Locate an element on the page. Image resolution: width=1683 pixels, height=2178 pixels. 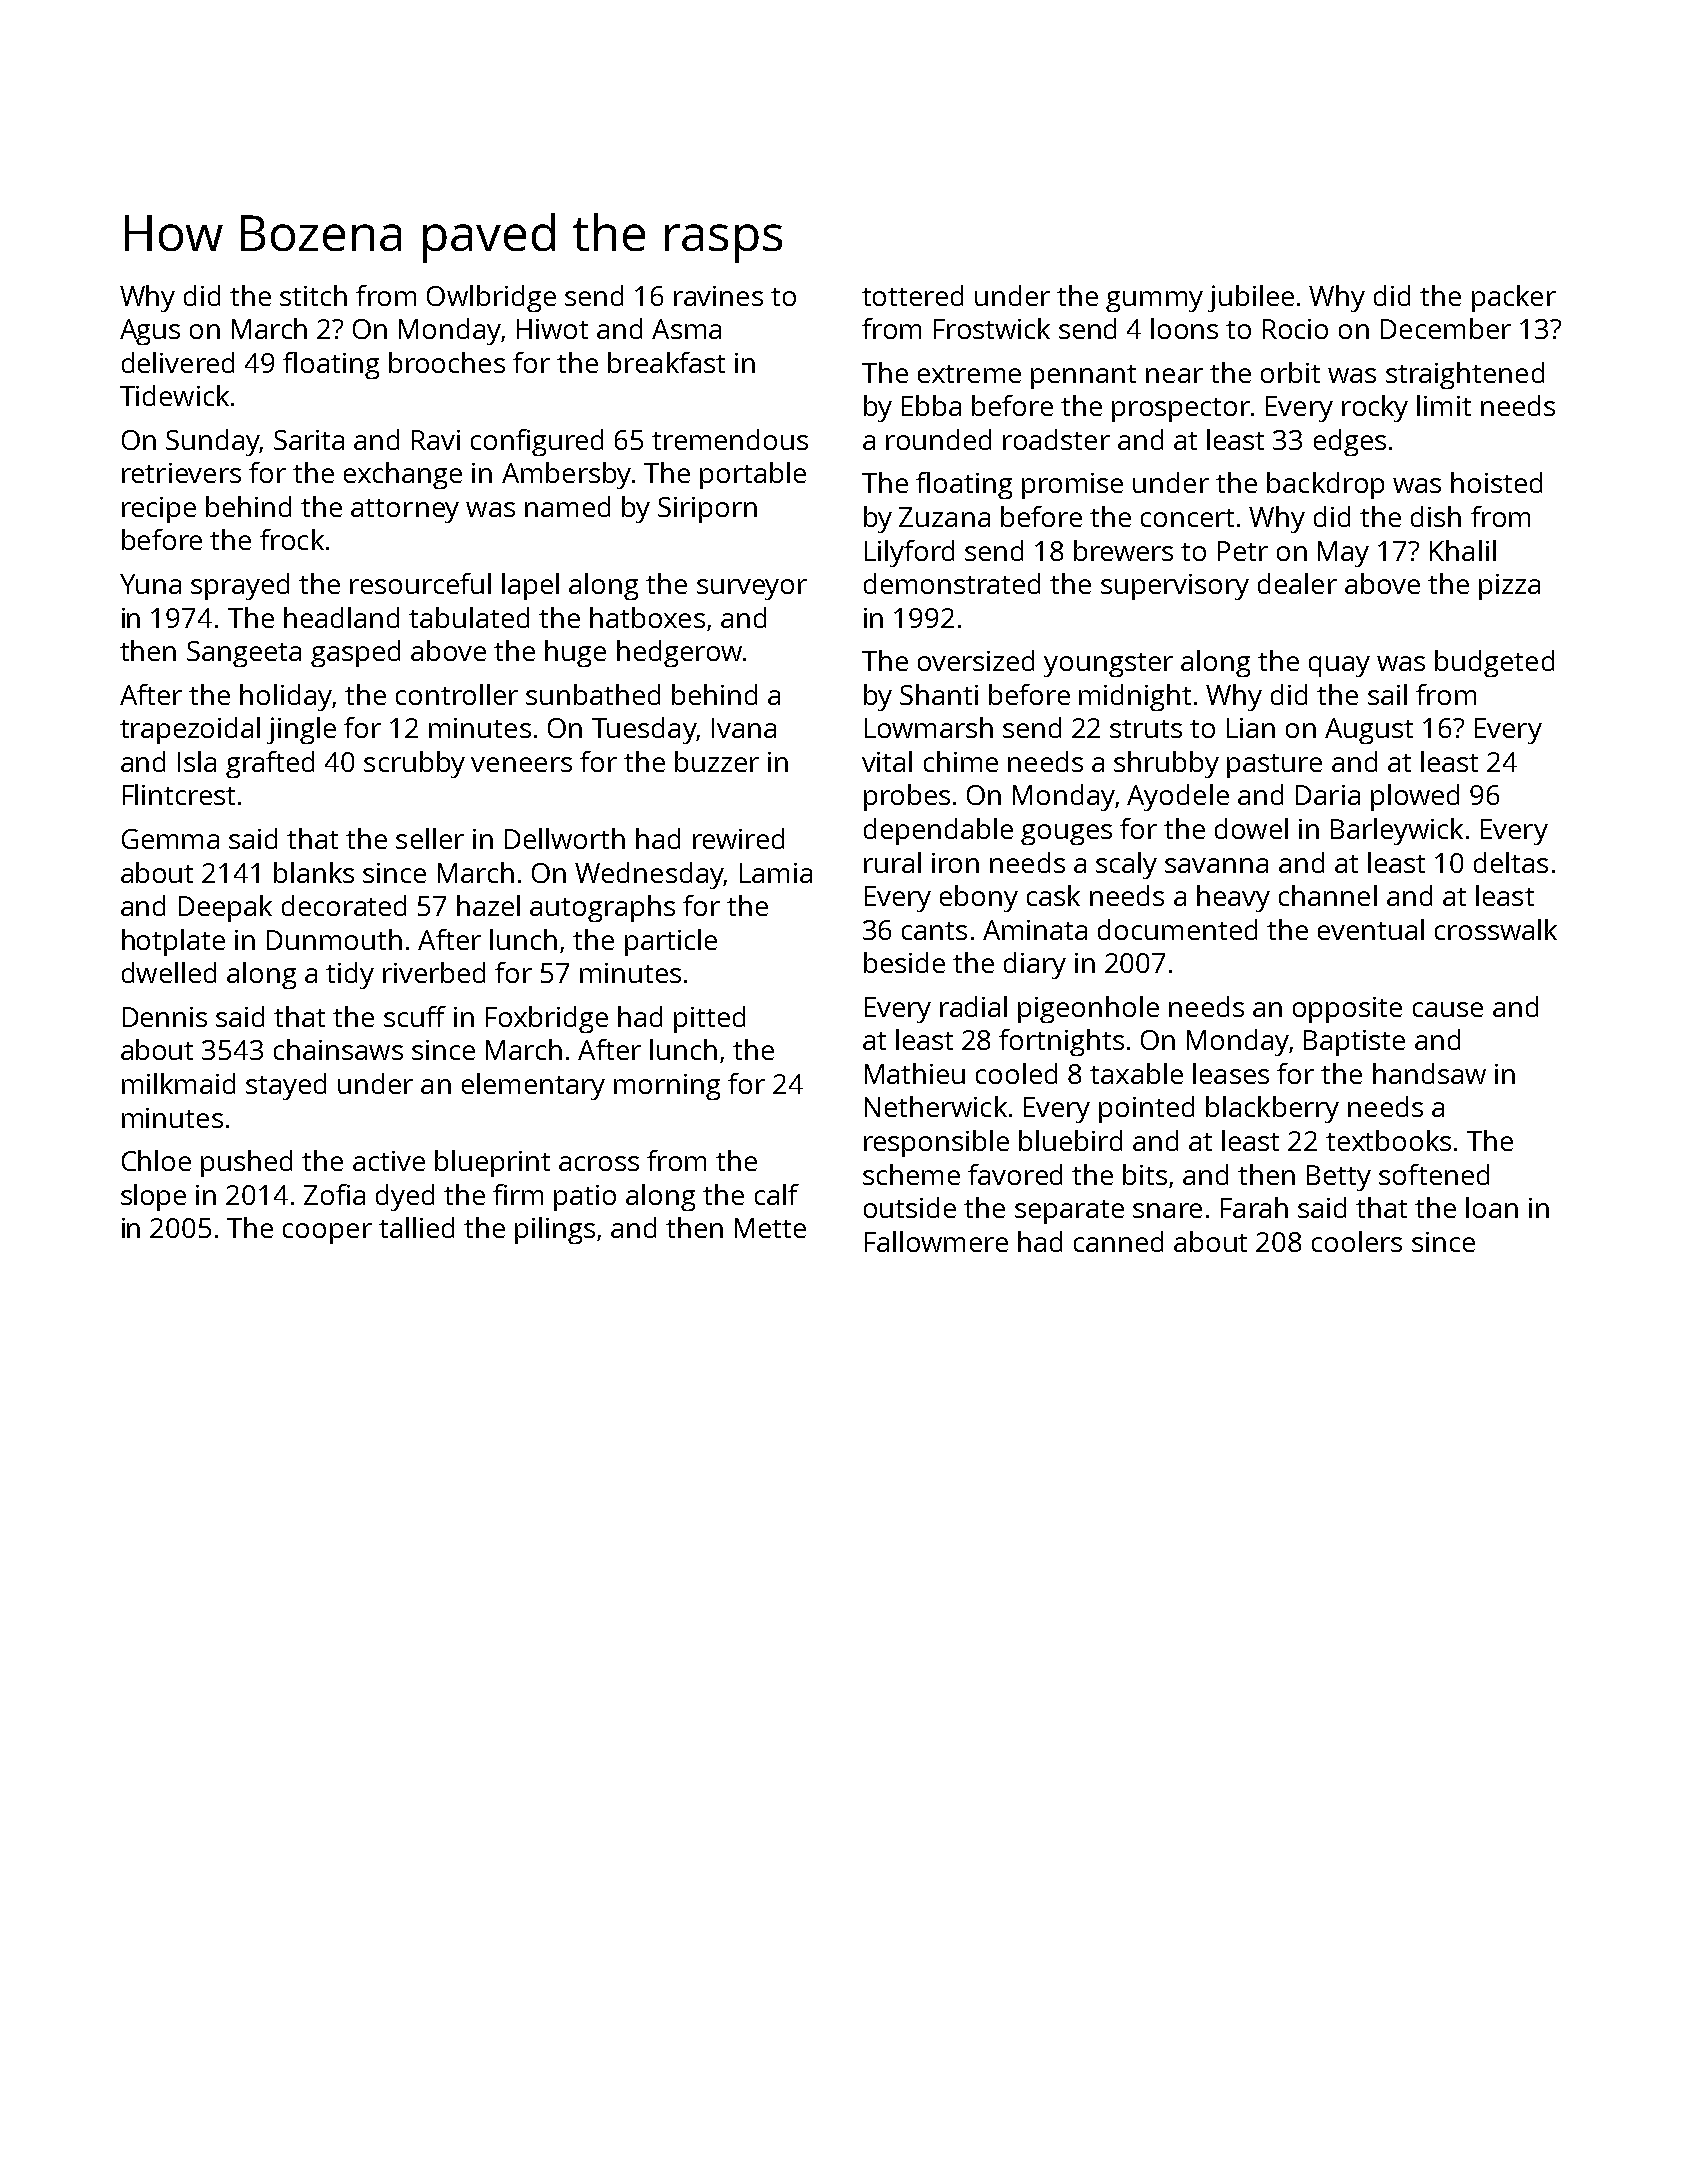
loons is located at coordinates (1184, 328).
